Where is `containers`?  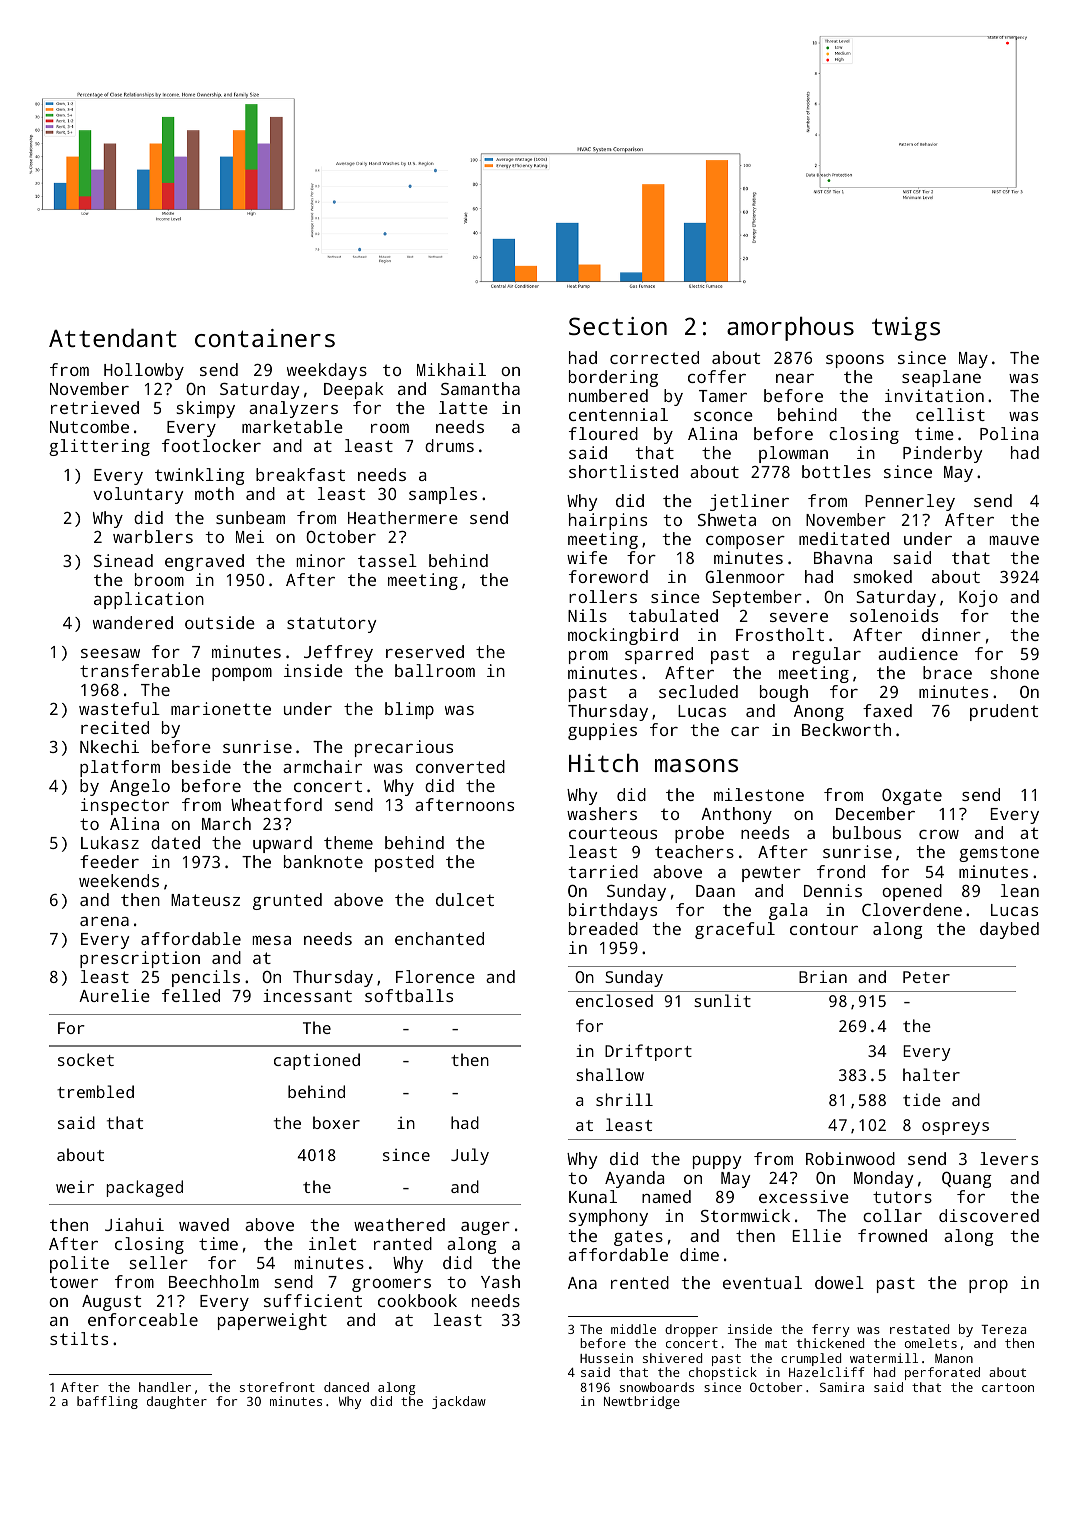
containers is located at coordinates (265, 338).
